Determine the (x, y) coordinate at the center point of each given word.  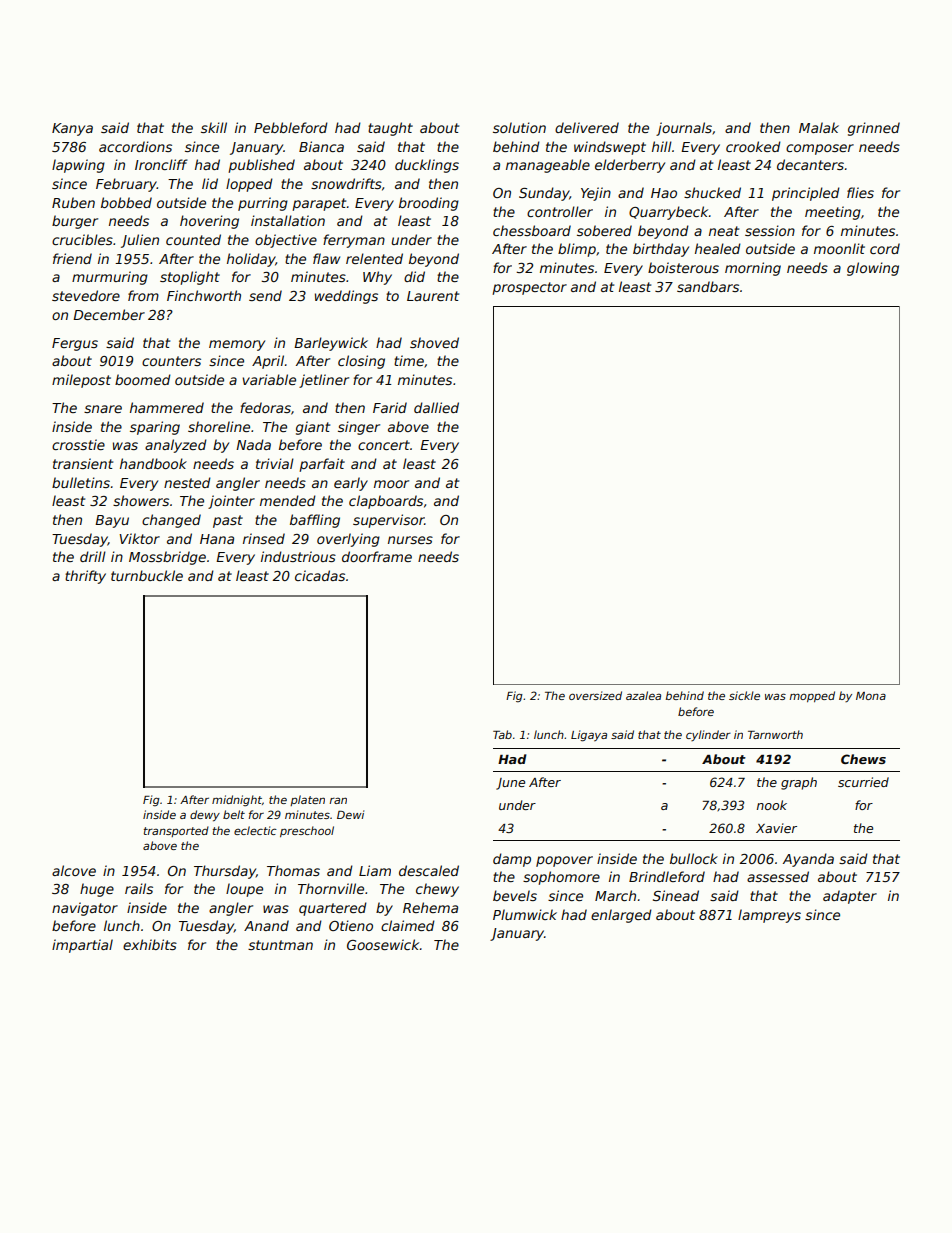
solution (519, 127)
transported (176, 831)
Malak (819, 127)
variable (269, 379)
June (510, 784)
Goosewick (383, 944)
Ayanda (808, 860)
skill (214, 127)
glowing (873, 269)
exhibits (150, 944)
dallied (436, 407)
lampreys (769, 916)
